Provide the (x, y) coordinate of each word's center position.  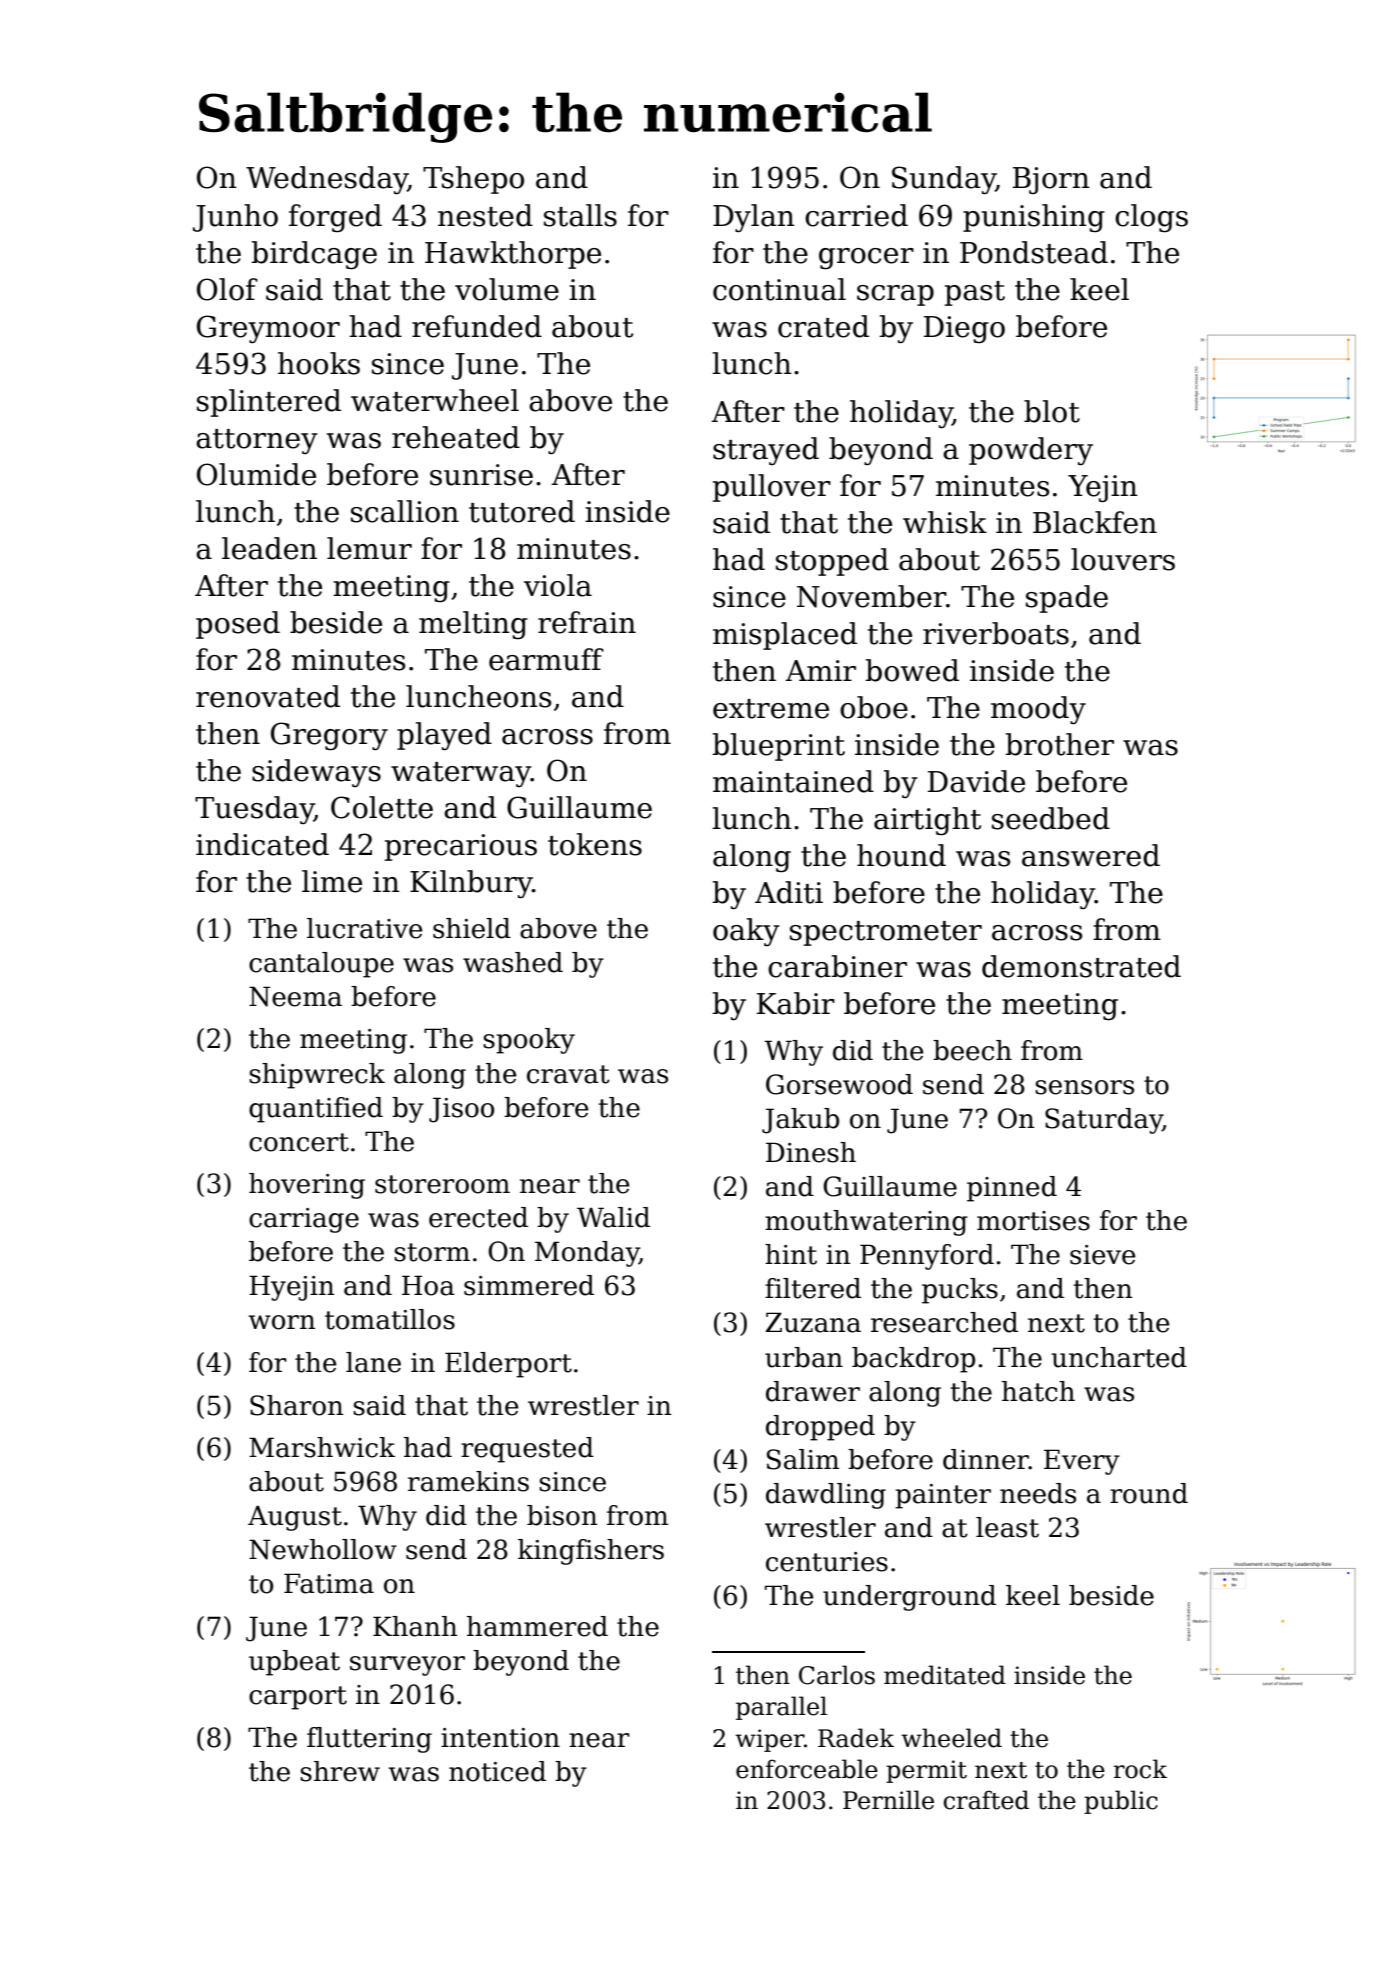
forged (335, 218)
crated (823, 326)
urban (804, 1357)
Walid (613, 1217)
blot (1052, 411)
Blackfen (1095, 522)
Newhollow (323, 1549)
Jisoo (461, 1110)
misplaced (785, 636)
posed (238, 625)
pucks (960, 1291)
